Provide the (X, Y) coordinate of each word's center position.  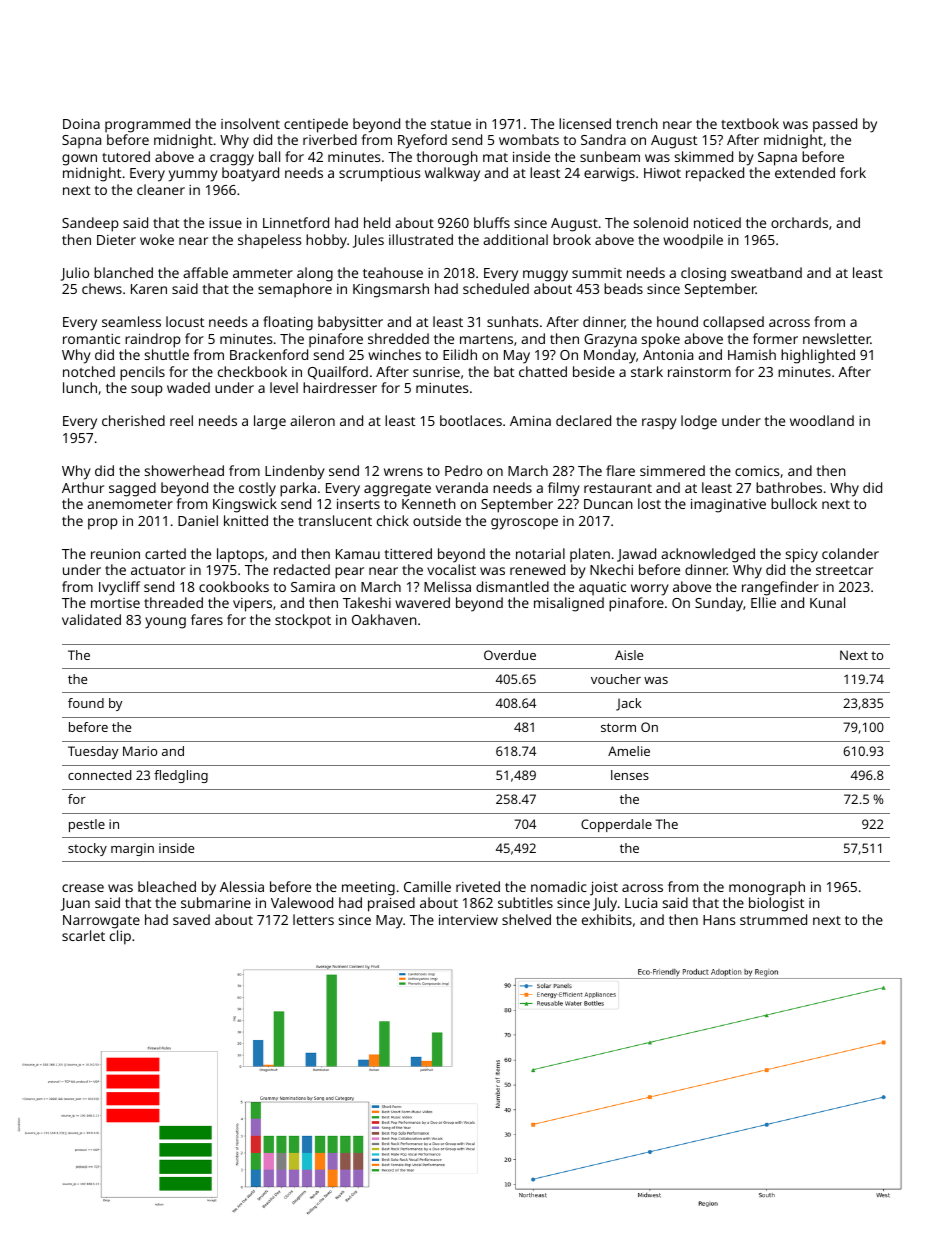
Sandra (603, 139)
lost (649, 503)
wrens (403, 472)
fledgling (181, 776)
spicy (802, 556)
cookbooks (234, 586)
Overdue (510, 655)
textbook (750, 123)
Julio (75, 274)
